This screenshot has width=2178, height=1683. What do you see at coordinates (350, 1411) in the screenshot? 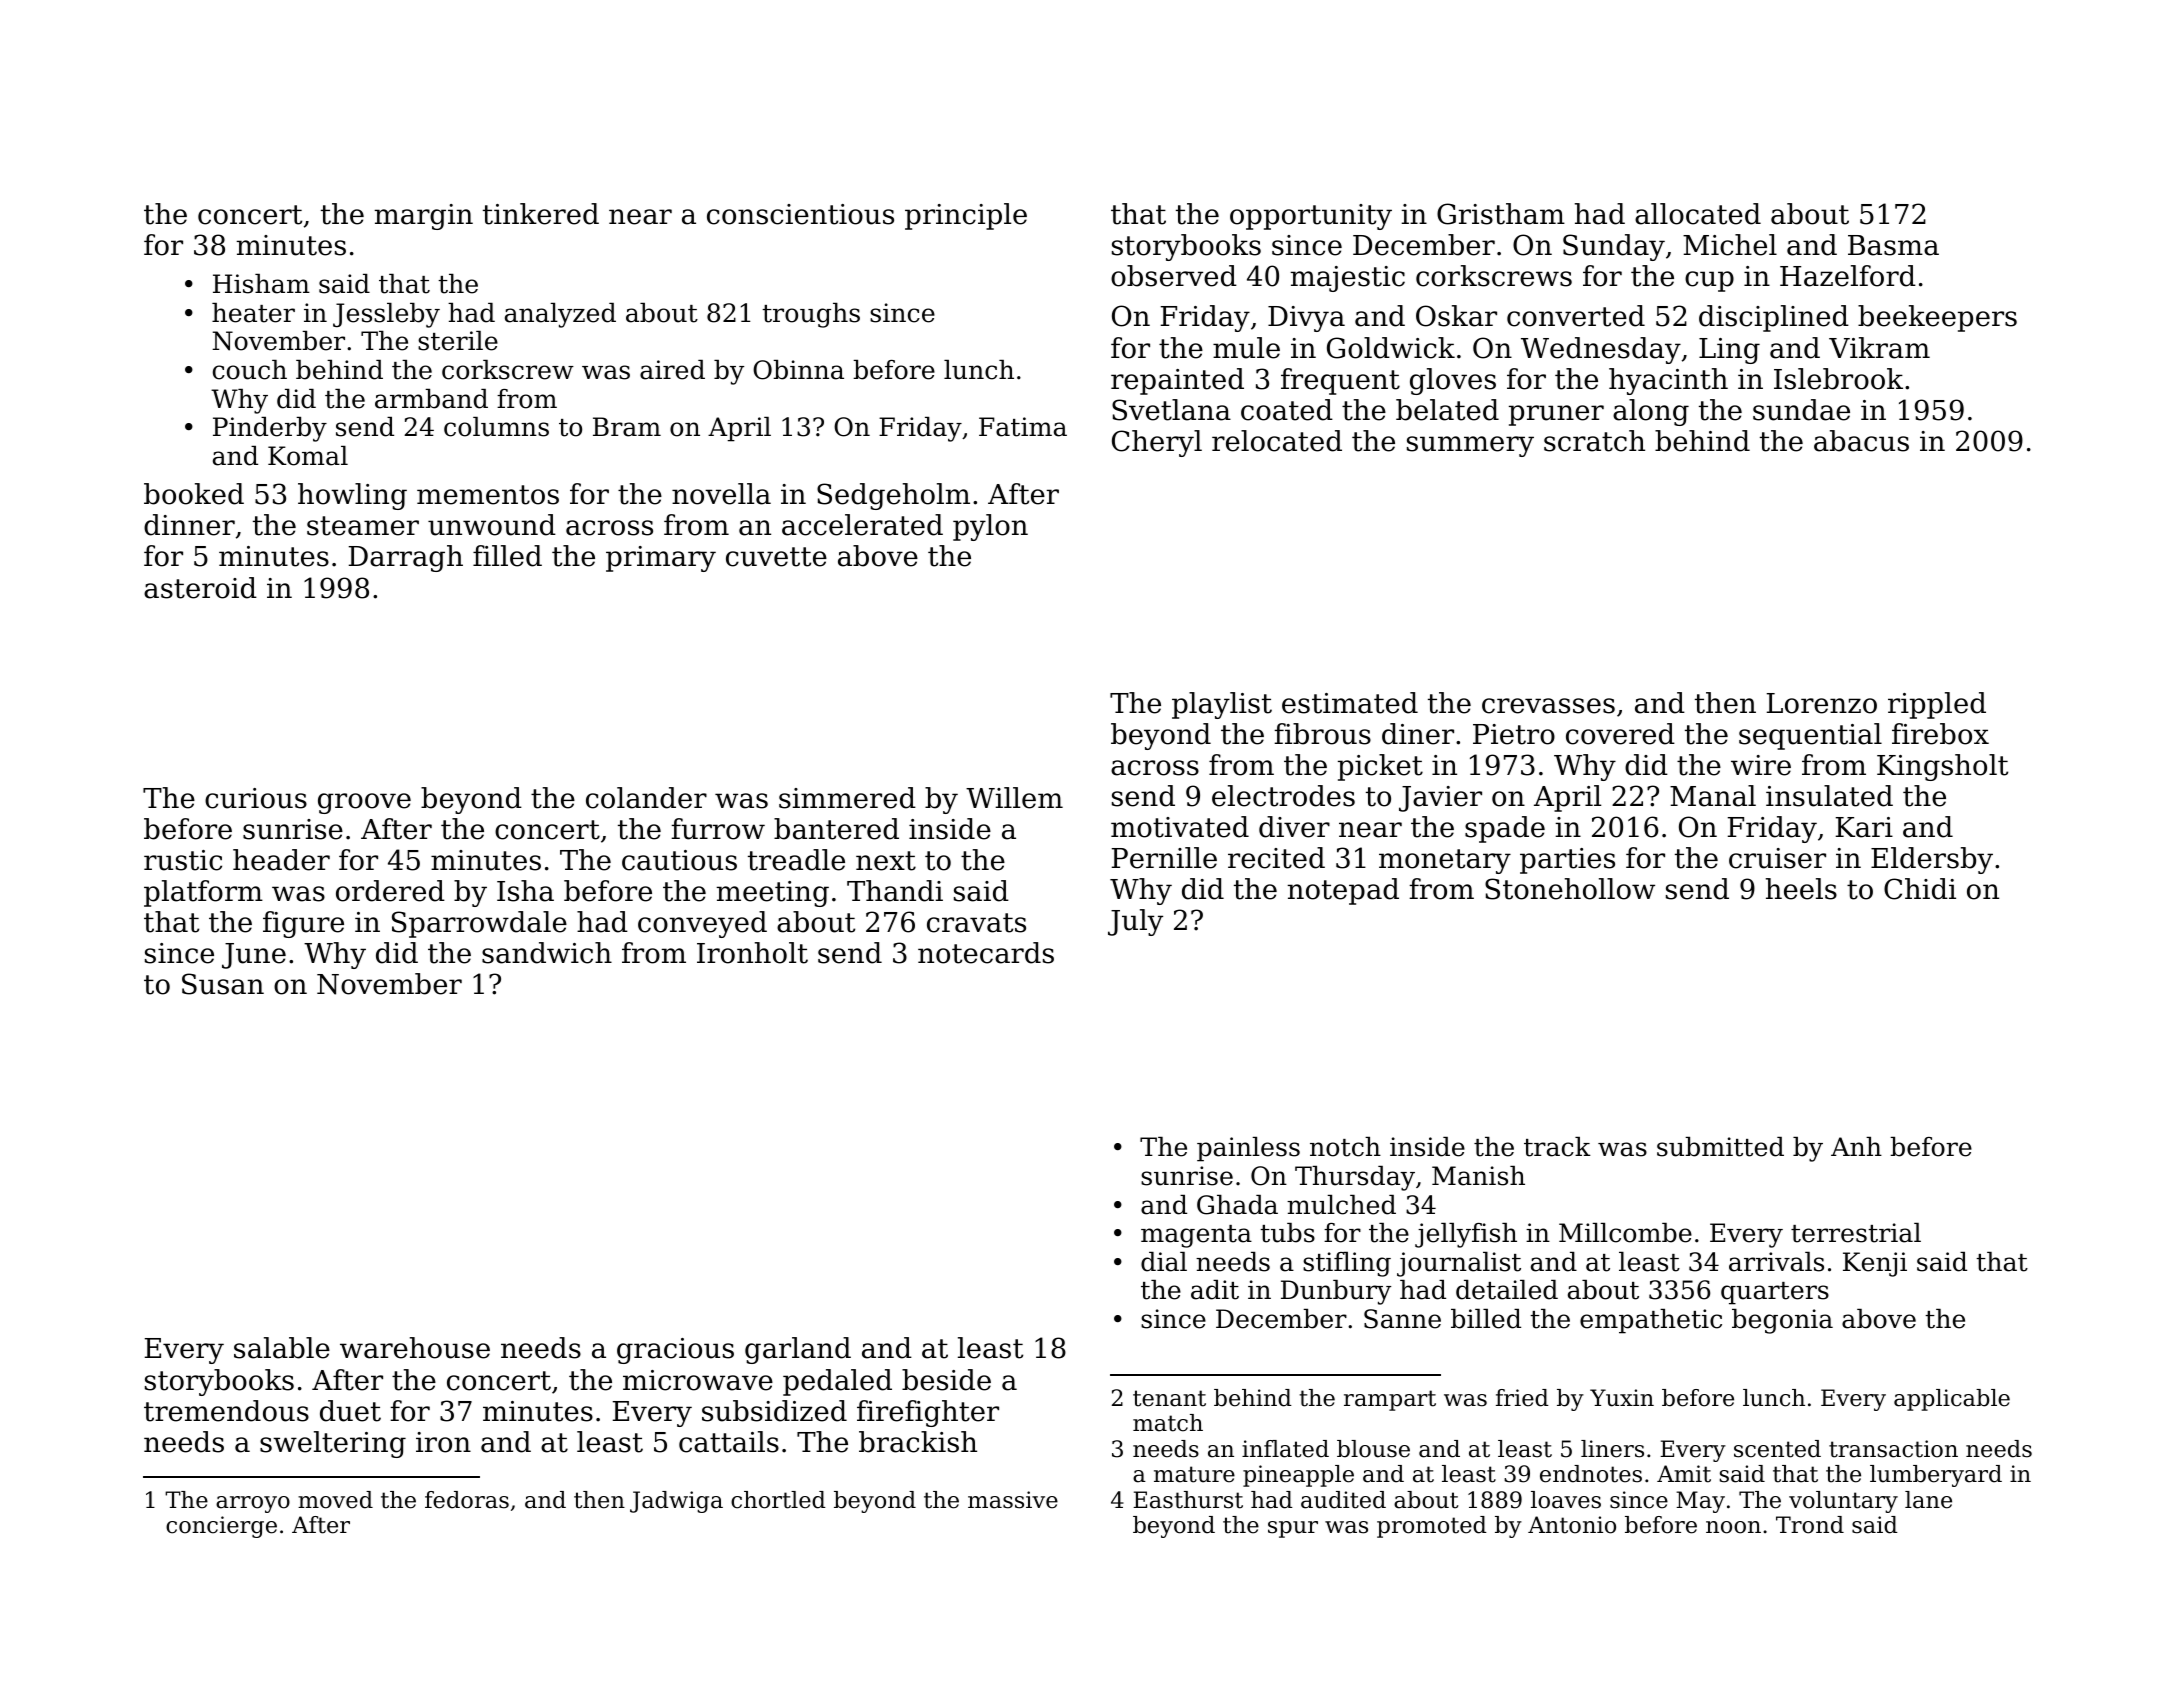
I see `duet` at bounding box center [350, 1411].
